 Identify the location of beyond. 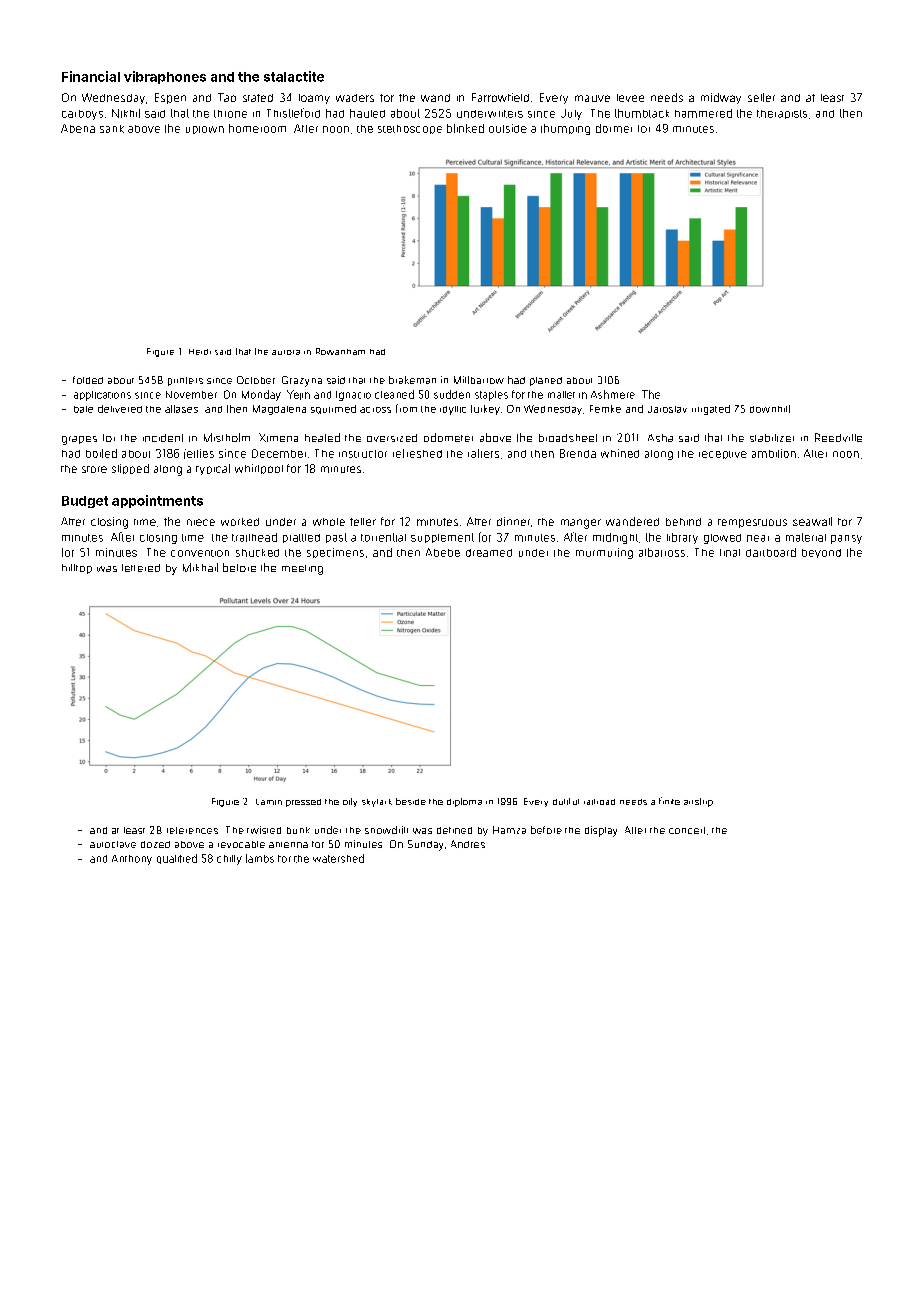
(821, 553).
